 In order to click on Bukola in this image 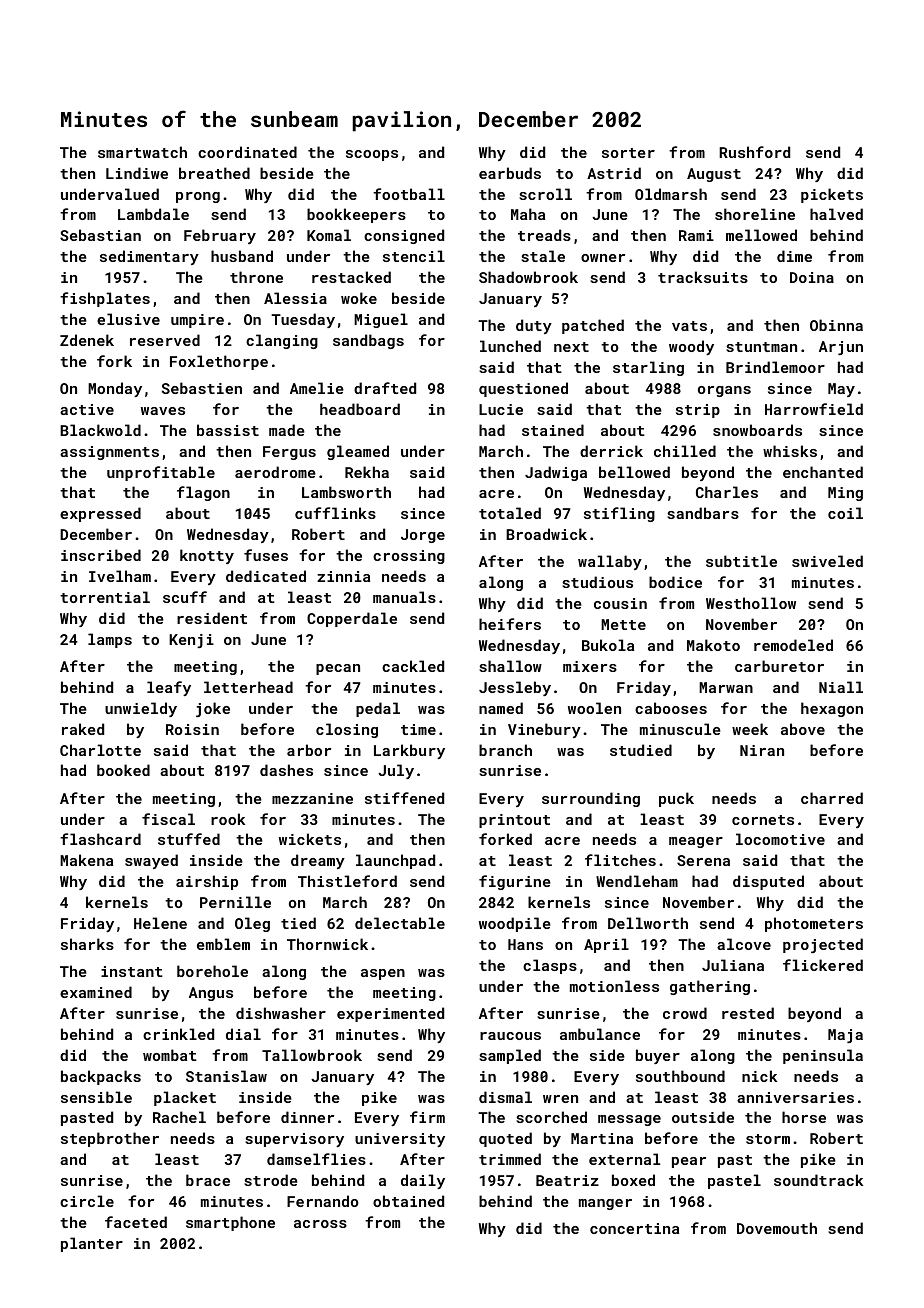, I will do `click(608, 645)`.
